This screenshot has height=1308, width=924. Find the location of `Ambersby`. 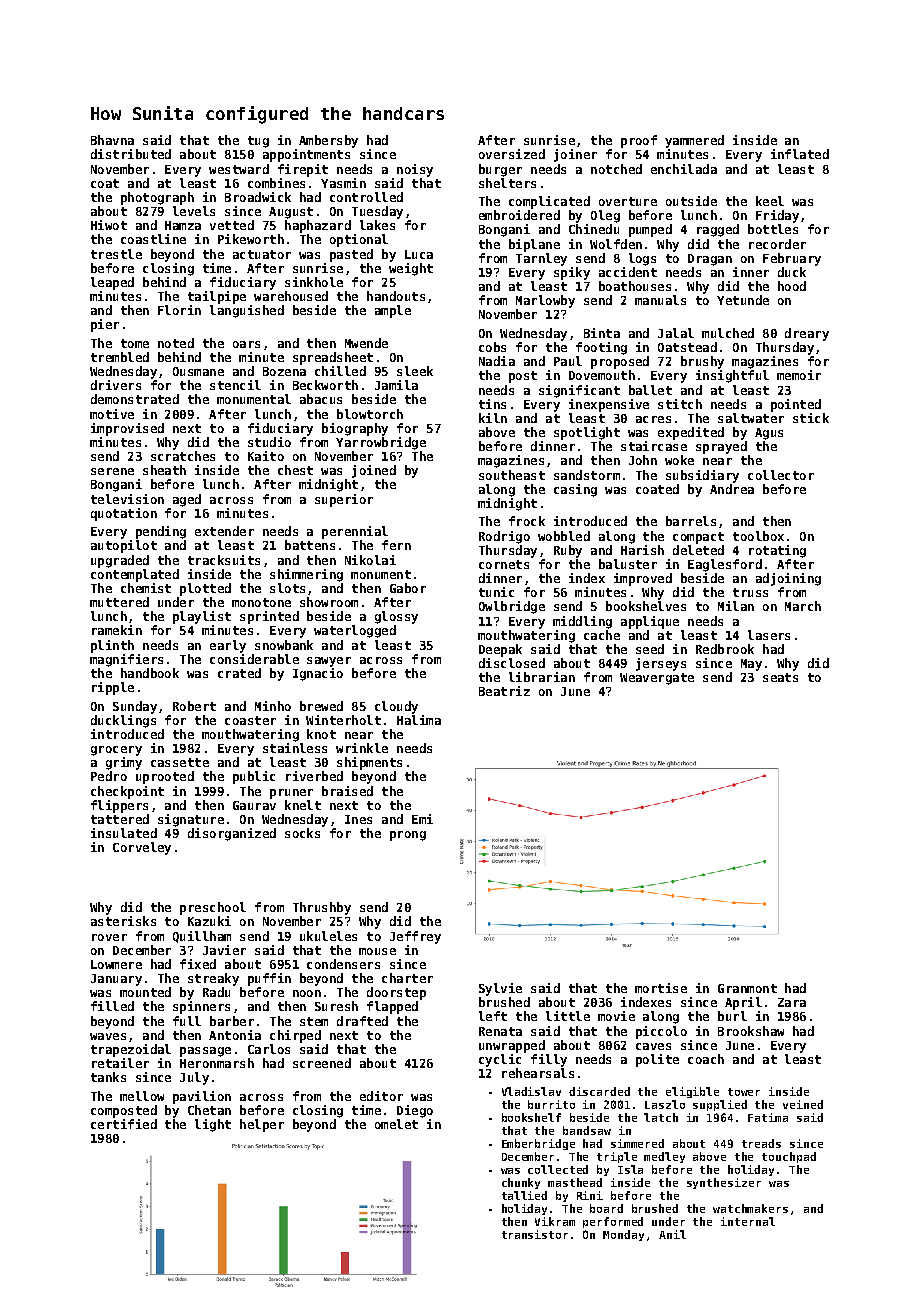

Ambersby is located at coordinates (328, 141).
